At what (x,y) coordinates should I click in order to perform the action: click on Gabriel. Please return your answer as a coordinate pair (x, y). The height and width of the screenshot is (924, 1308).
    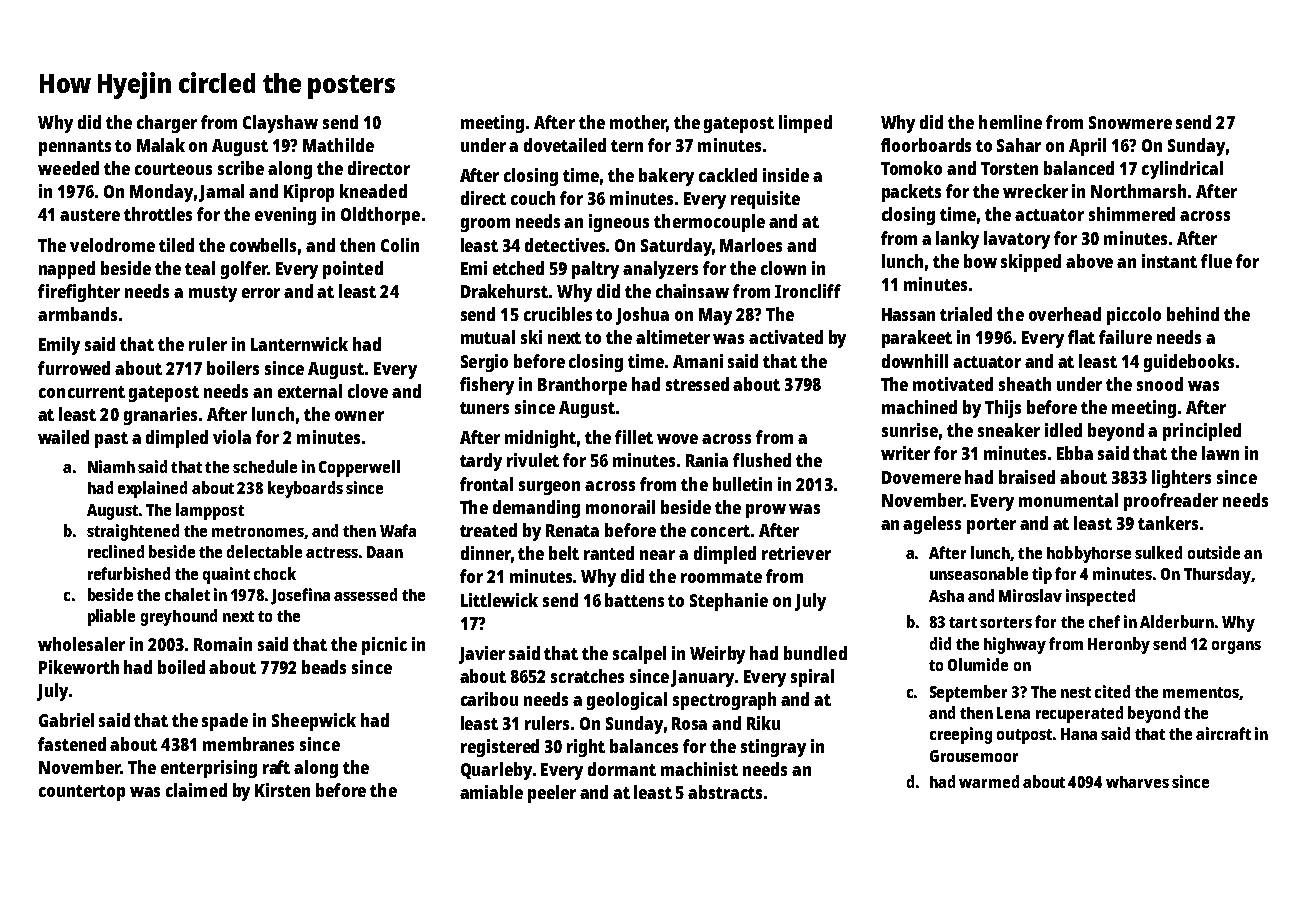
    Looking at the image, I should click on (66, 720).
